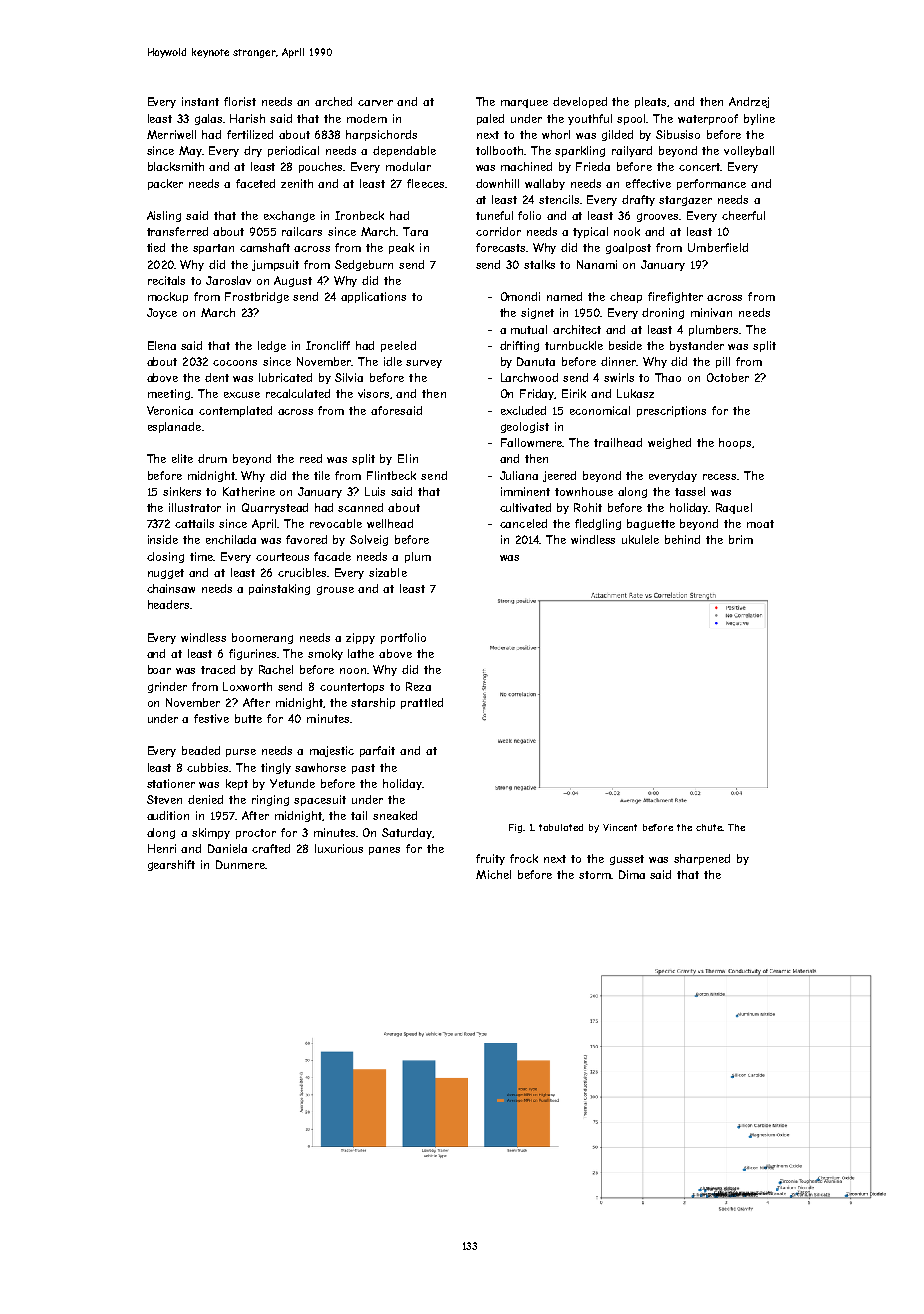 The image size is (924, 1314). Describe the element at coordinates (171, 865) in the screenshot. I see `gearshift` at that location.
